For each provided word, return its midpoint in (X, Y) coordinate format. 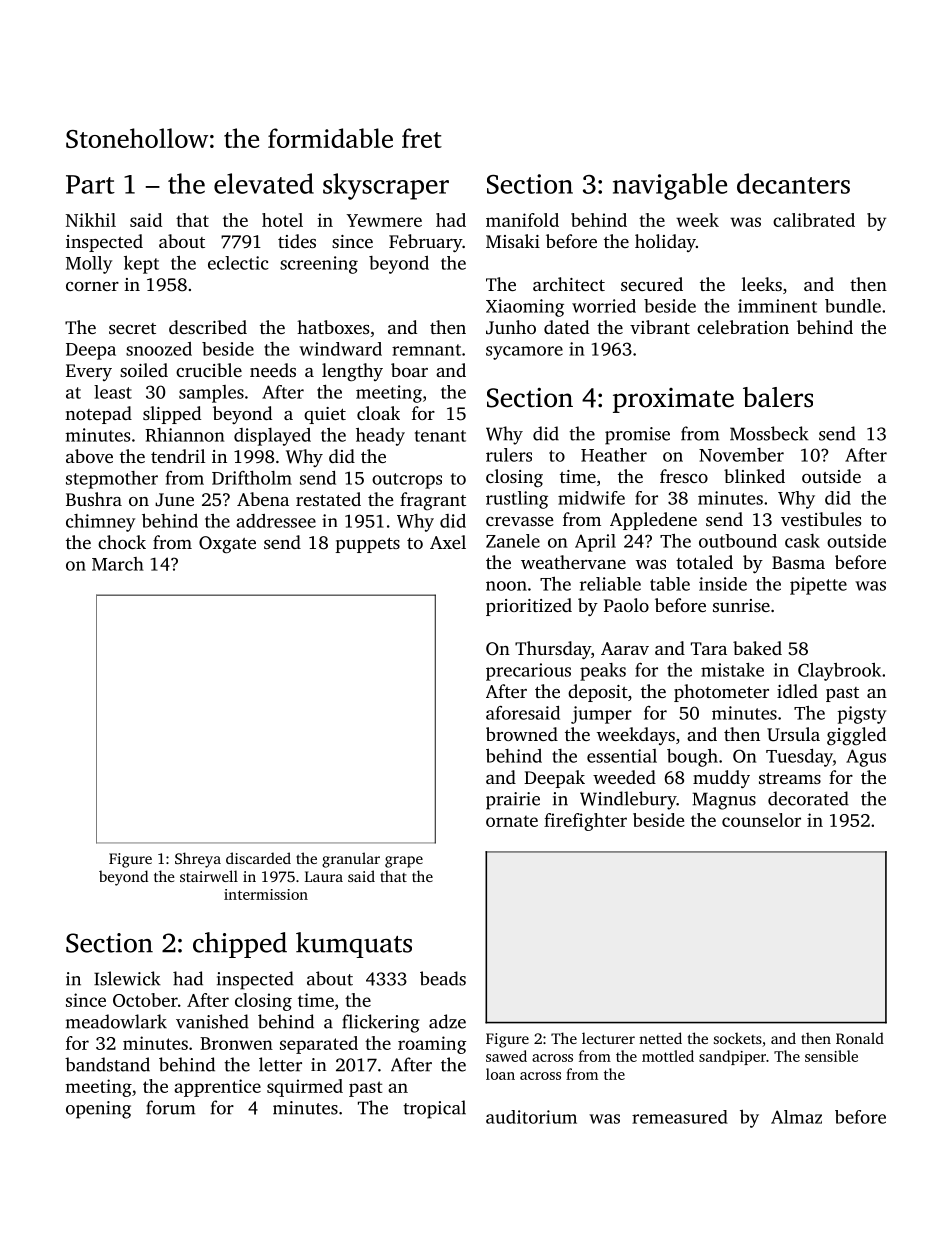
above (89, 456)
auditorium (531, 1117)
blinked (754, 476)
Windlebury (628, 800)
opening (98, 1110)
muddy (721, 779)
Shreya (198, 860)
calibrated (814, 220)
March (118, 564)
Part (90, 184)
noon (506, 586)
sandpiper (732, 1057)
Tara (709, 648)
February (425, 243)
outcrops (407, 481)
